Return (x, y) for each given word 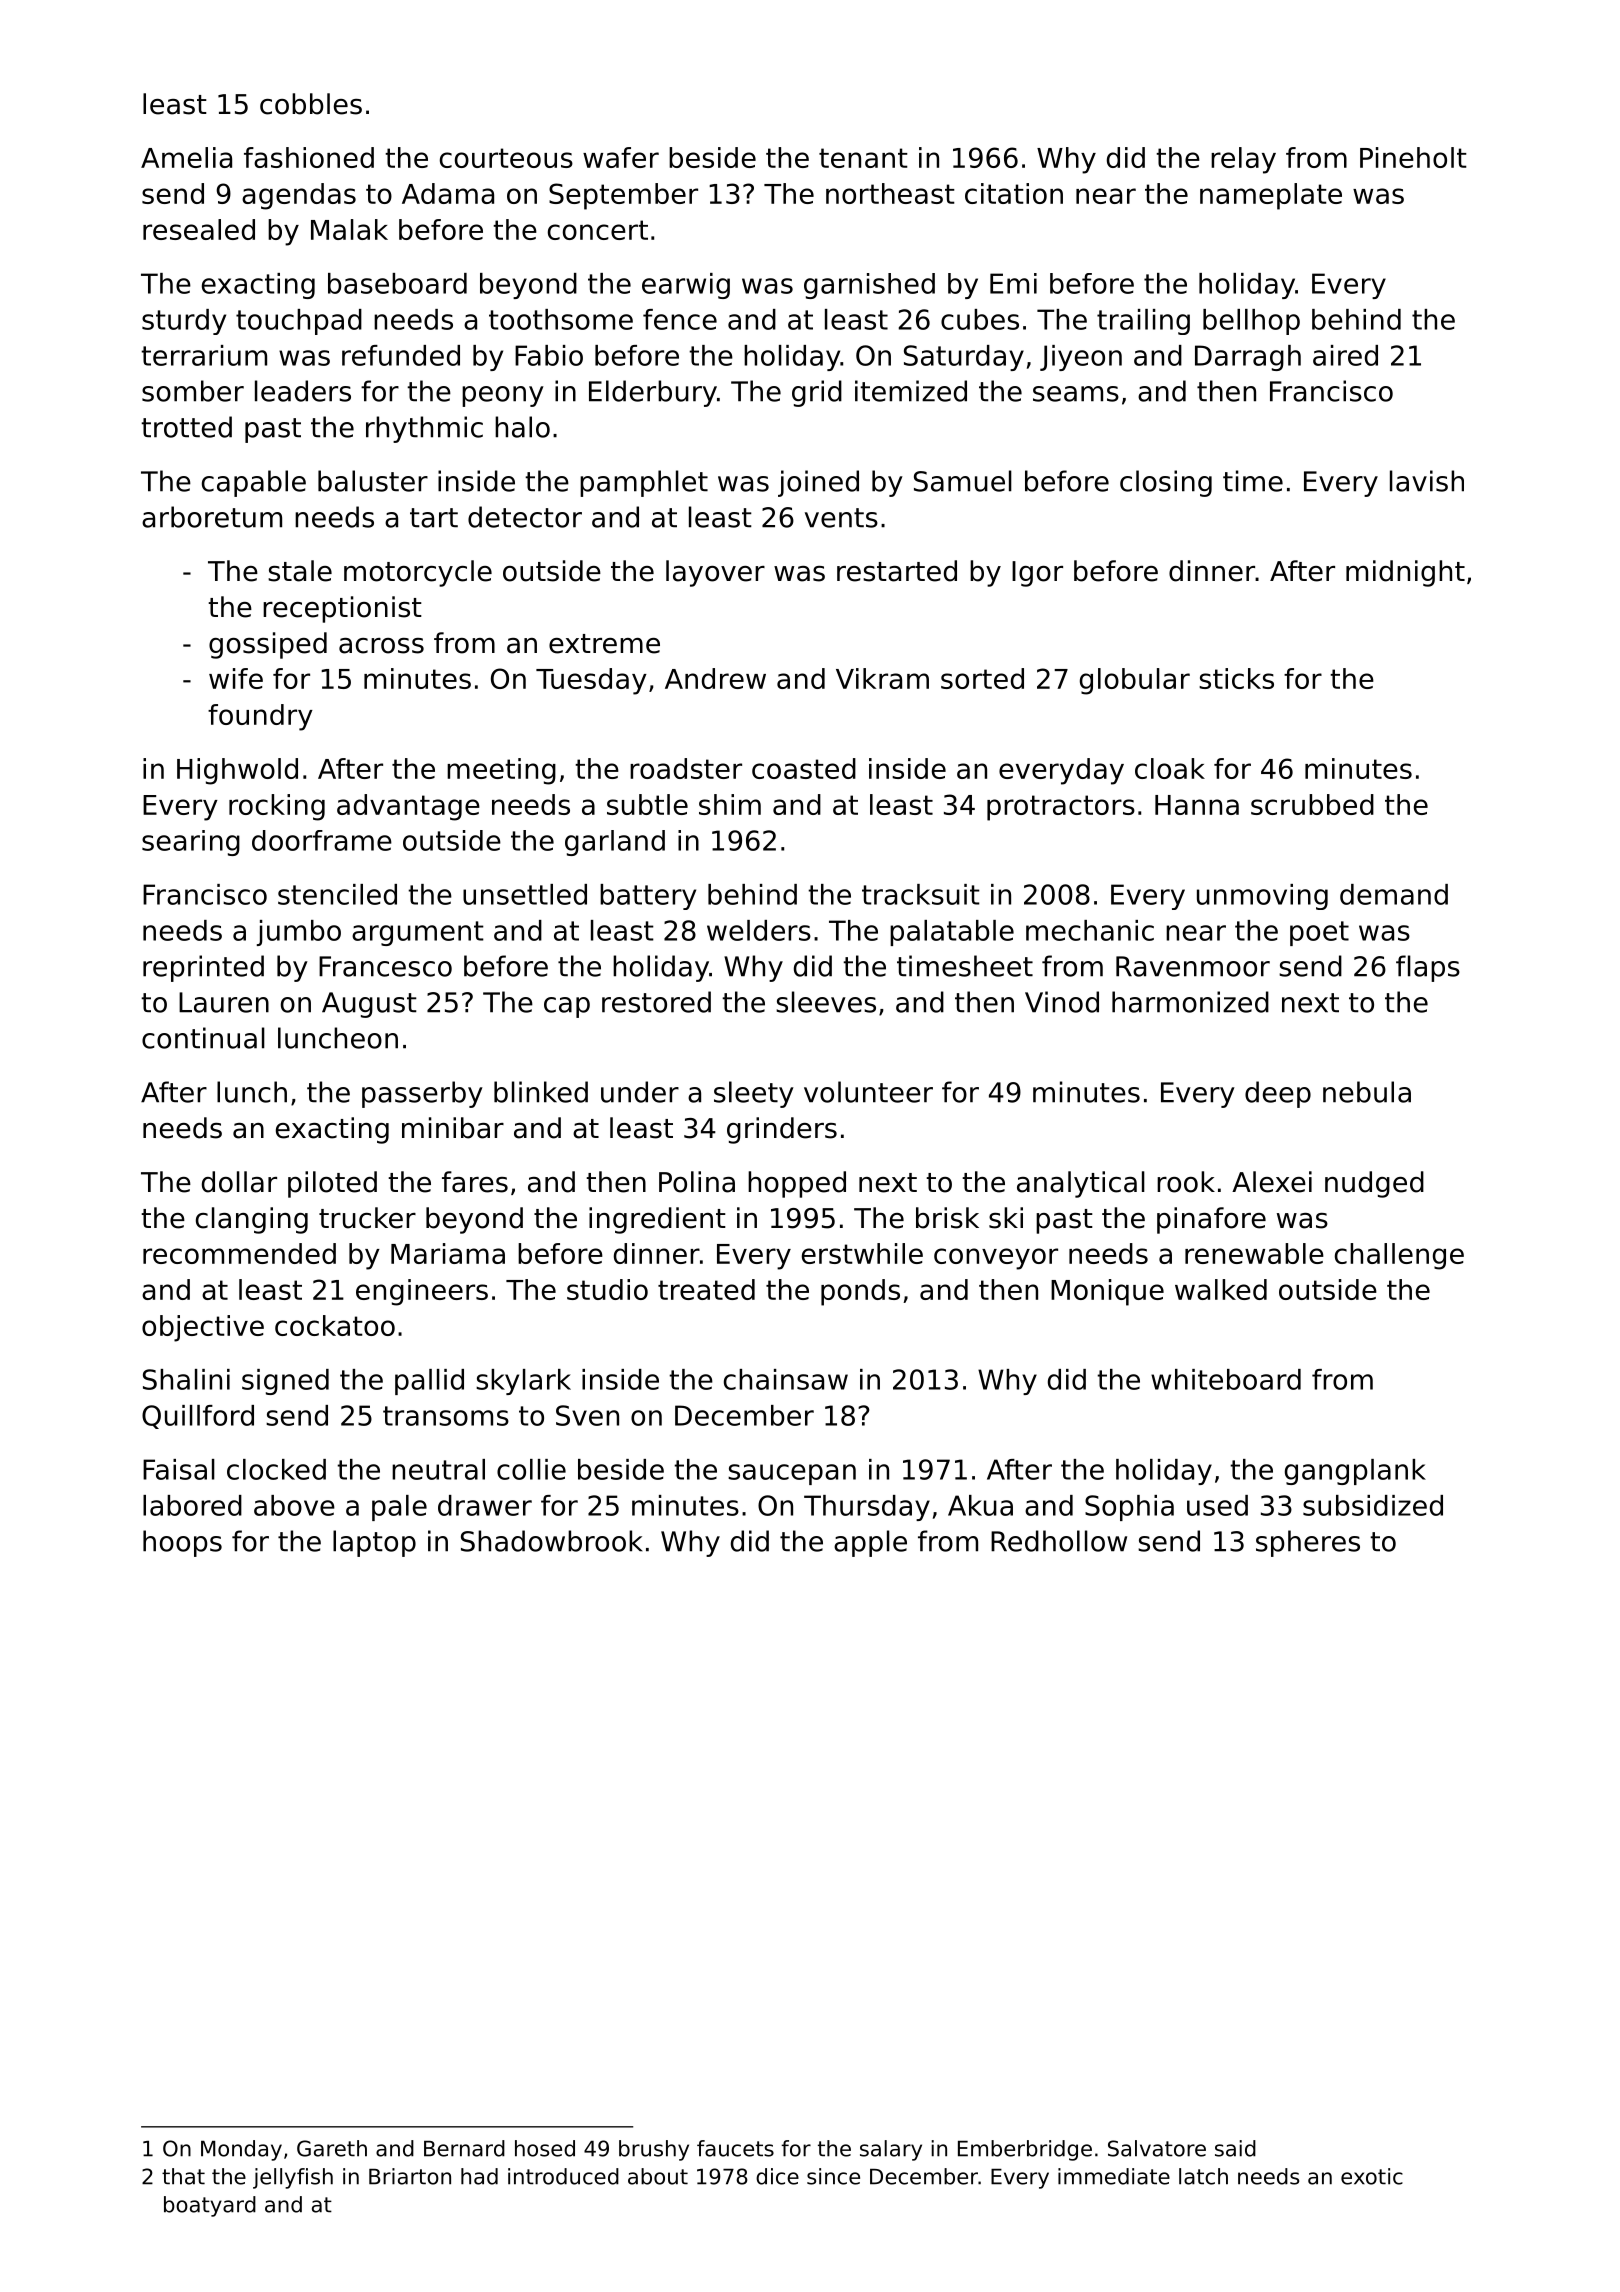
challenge (1399, 1256)
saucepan (792, 1474)
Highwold (237, 771)
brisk (947, 1218)
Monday (241, 2150)
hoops (182, 1543)
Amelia (186, 157)
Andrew (715, 678)
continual (203, 1038)
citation (1014, 193)
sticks (1236, 678)
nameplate (1271, 196)
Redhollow (1059, 1541)
